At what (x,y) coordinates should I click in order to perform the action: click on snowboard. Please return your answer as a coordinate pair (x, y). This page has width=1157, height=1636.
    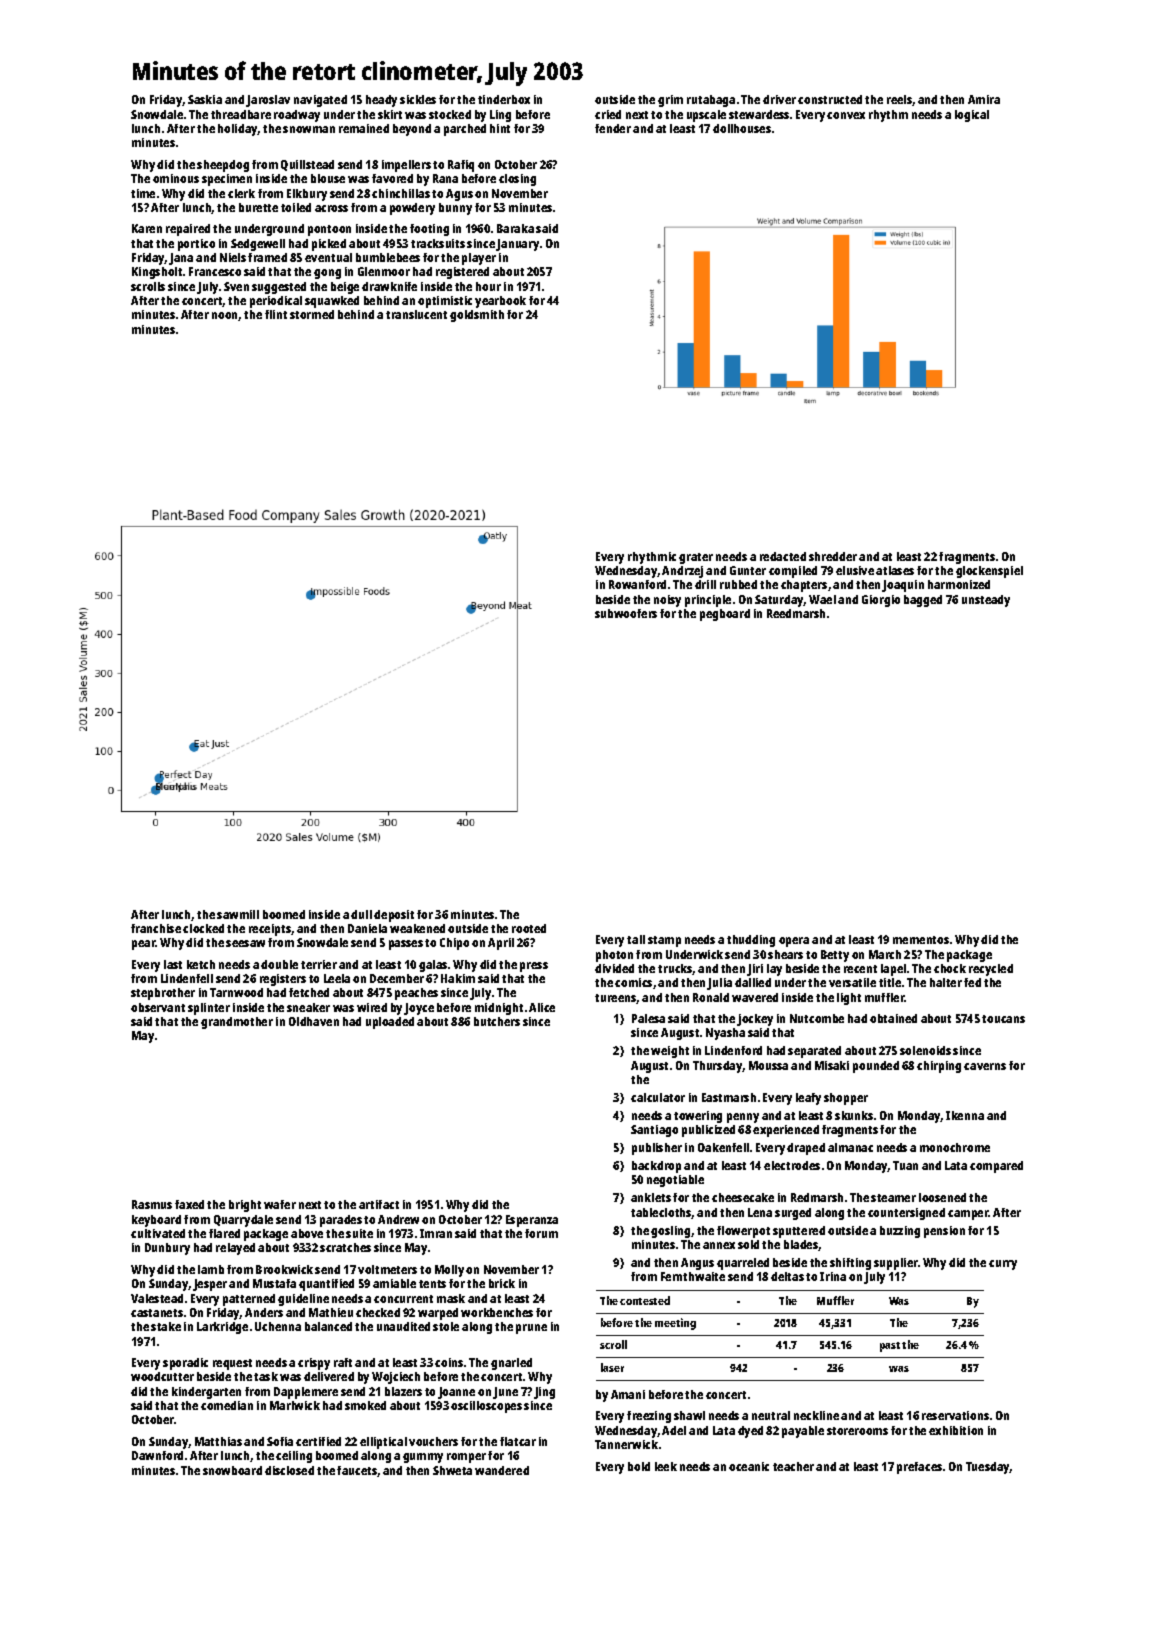
    Looking at the image, I should click on (232, 1470).
